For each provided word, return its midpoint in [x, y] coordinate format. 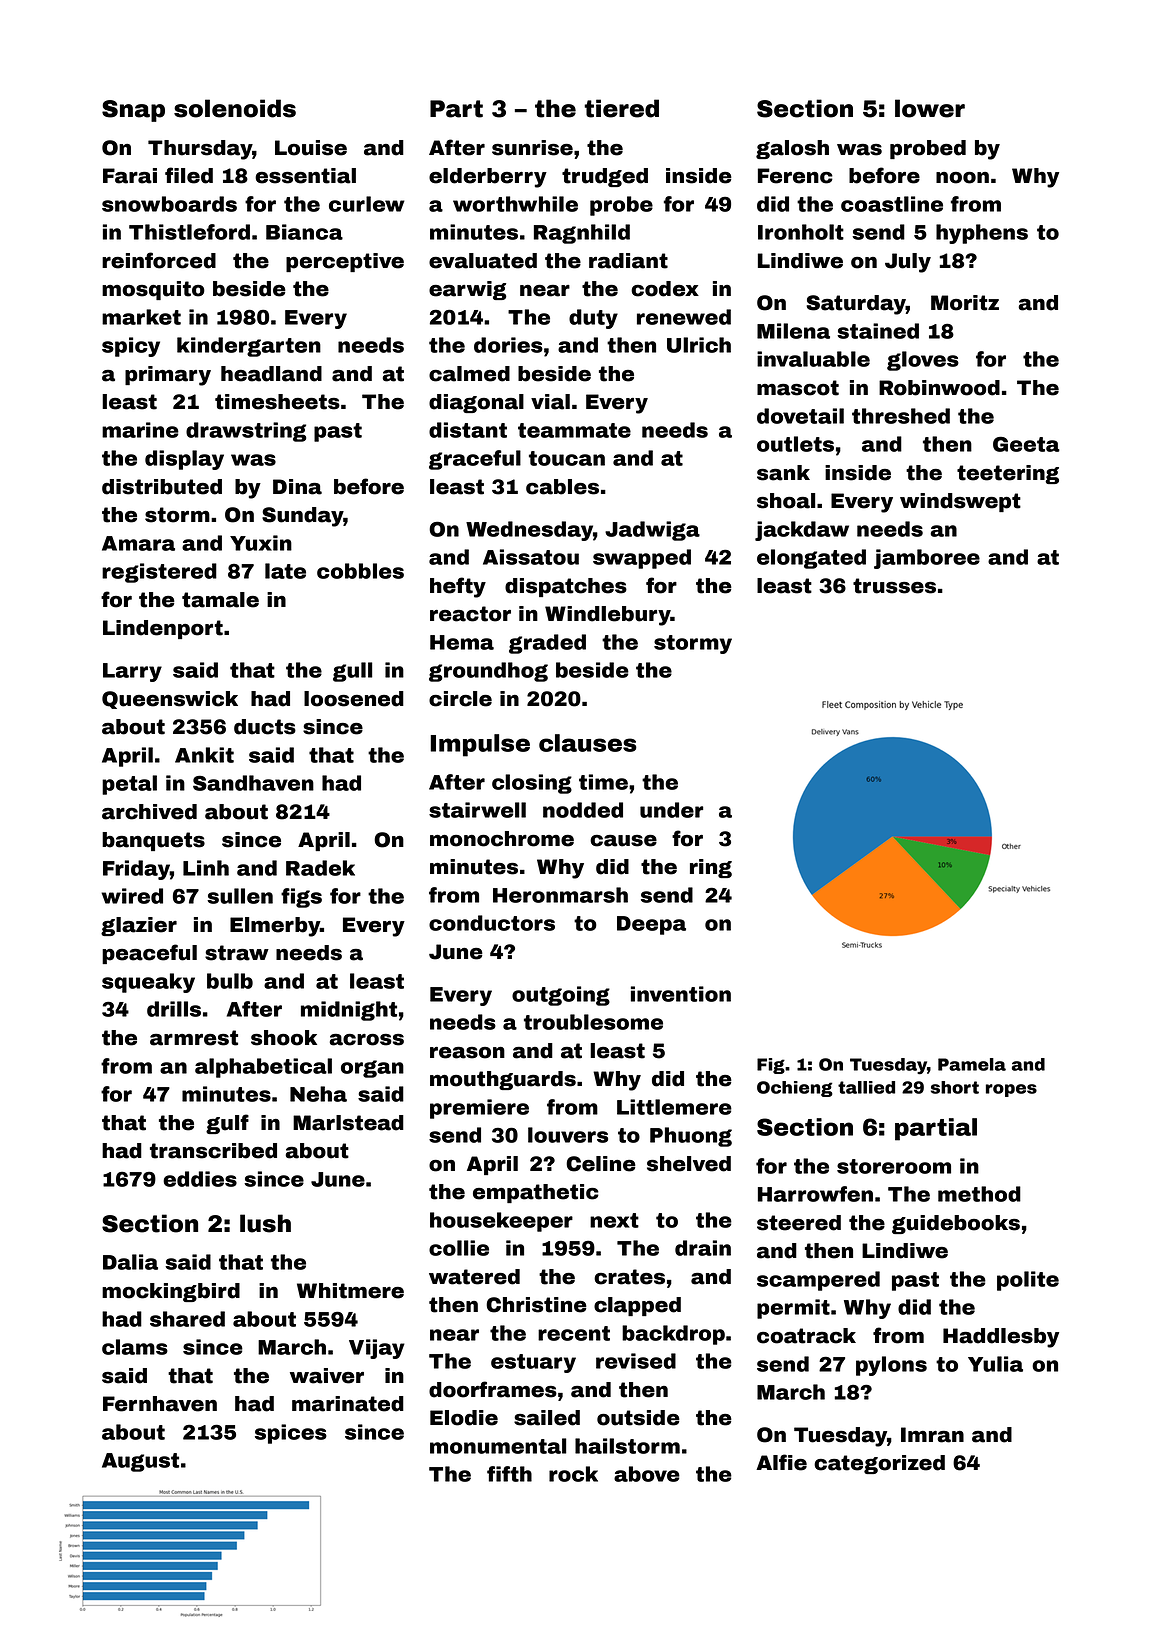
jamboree [927, 559]
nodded [583, 810]
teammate [574, 430]
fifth [509, 1474]
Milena [793, 331]
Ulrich [699, 345]
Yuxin [261, 543]
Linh [206, 868]
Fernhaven [160, 1404]
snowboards [169, 204]
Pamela [972, 1064]
